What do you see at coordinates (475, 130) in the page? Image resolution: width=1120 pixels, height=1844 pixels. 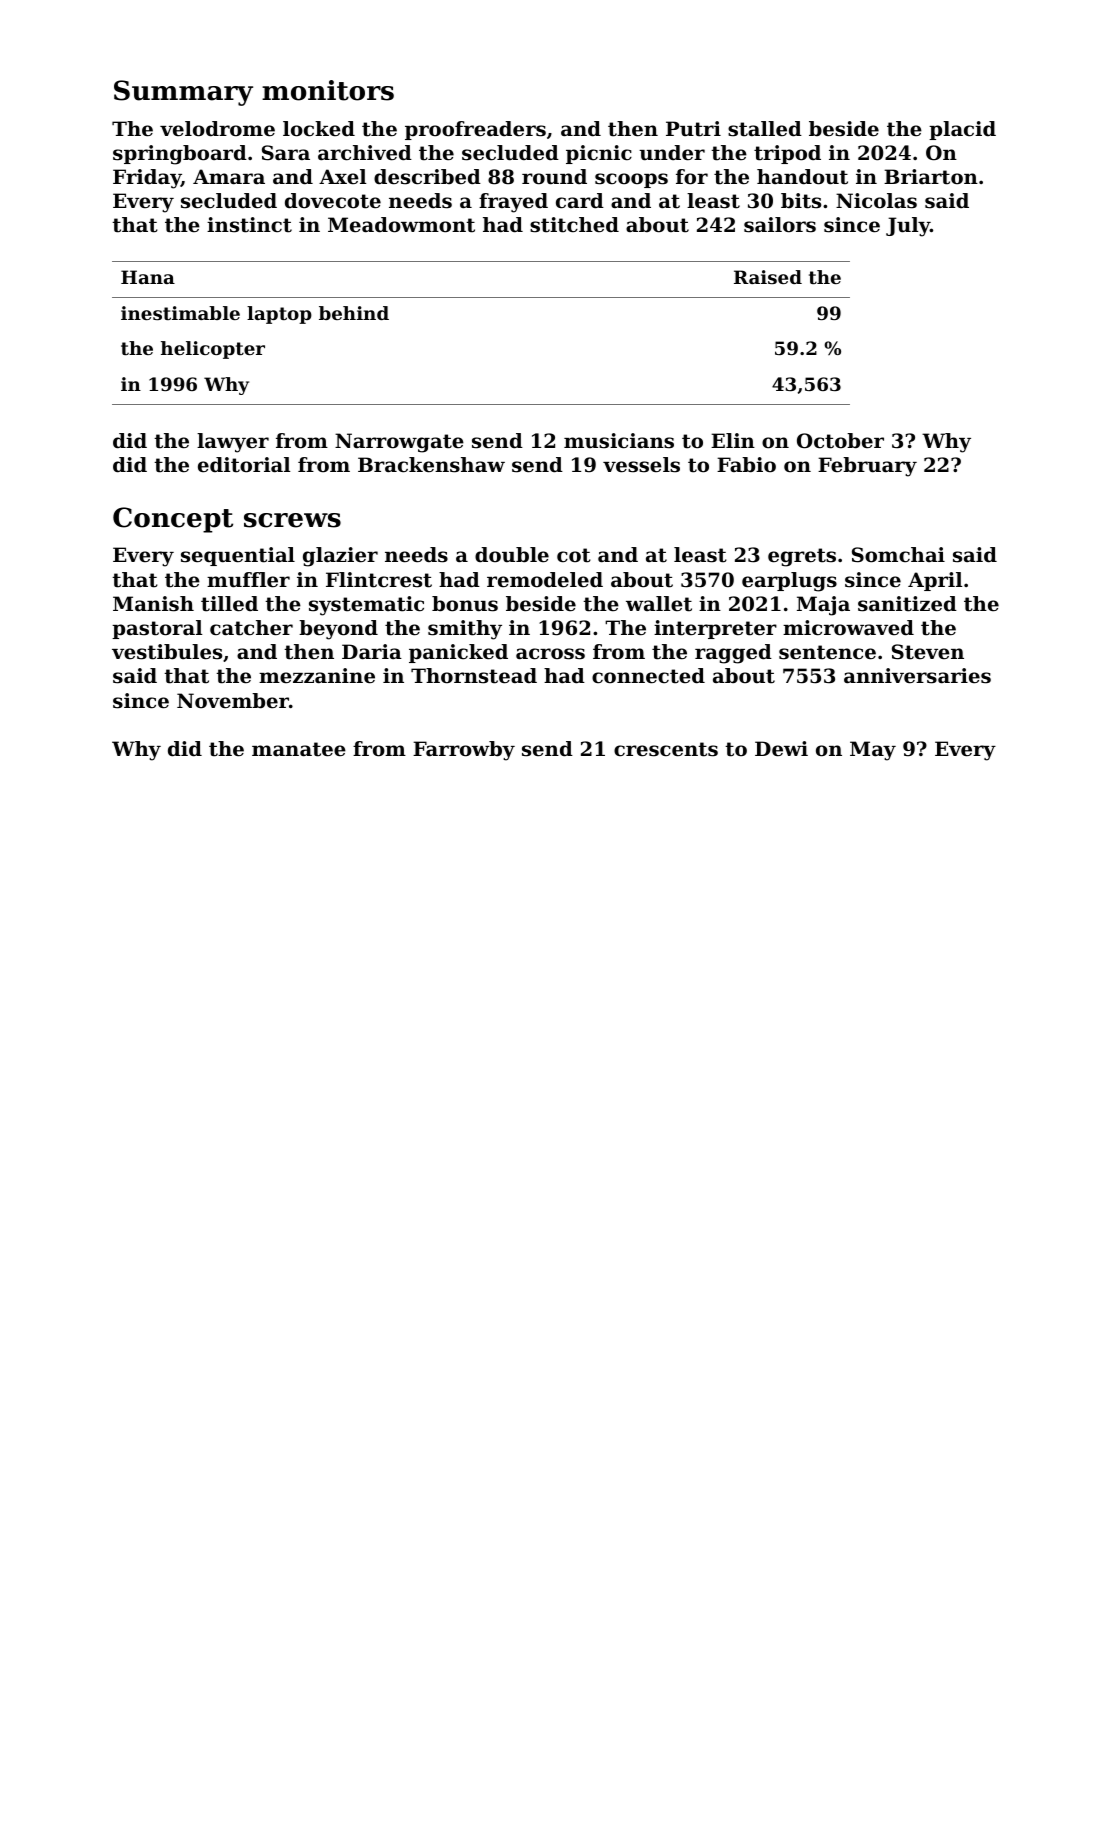 I see `proofreaders` at bounding box center [475, 130].
